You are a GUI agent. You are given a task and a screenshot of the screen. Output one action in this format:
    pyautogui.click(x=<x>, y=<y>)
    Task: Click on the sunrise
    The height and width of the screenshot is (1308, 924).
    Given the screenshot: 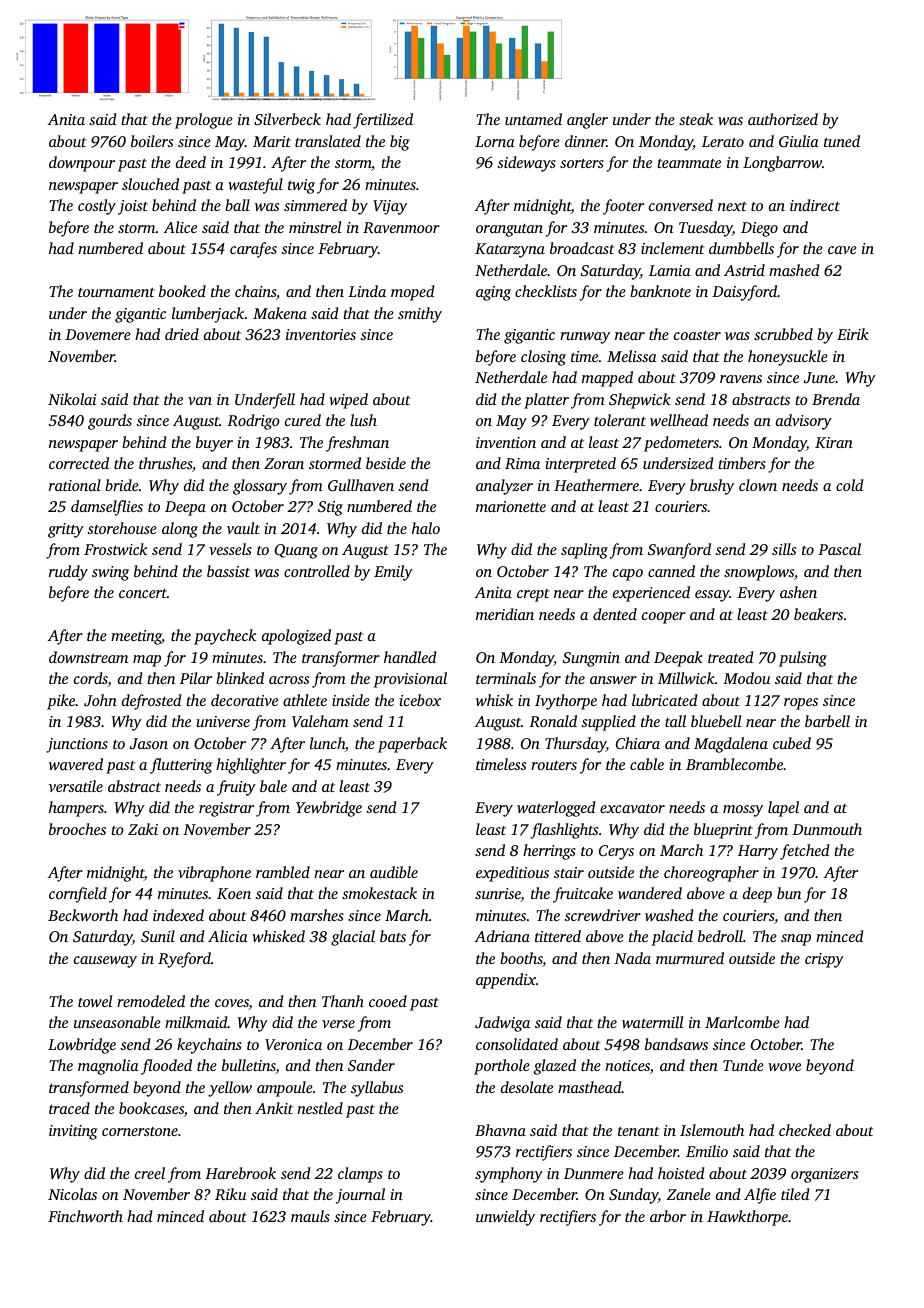 What is the action you would take?
    pyautogui.click(x=498, y=895)
